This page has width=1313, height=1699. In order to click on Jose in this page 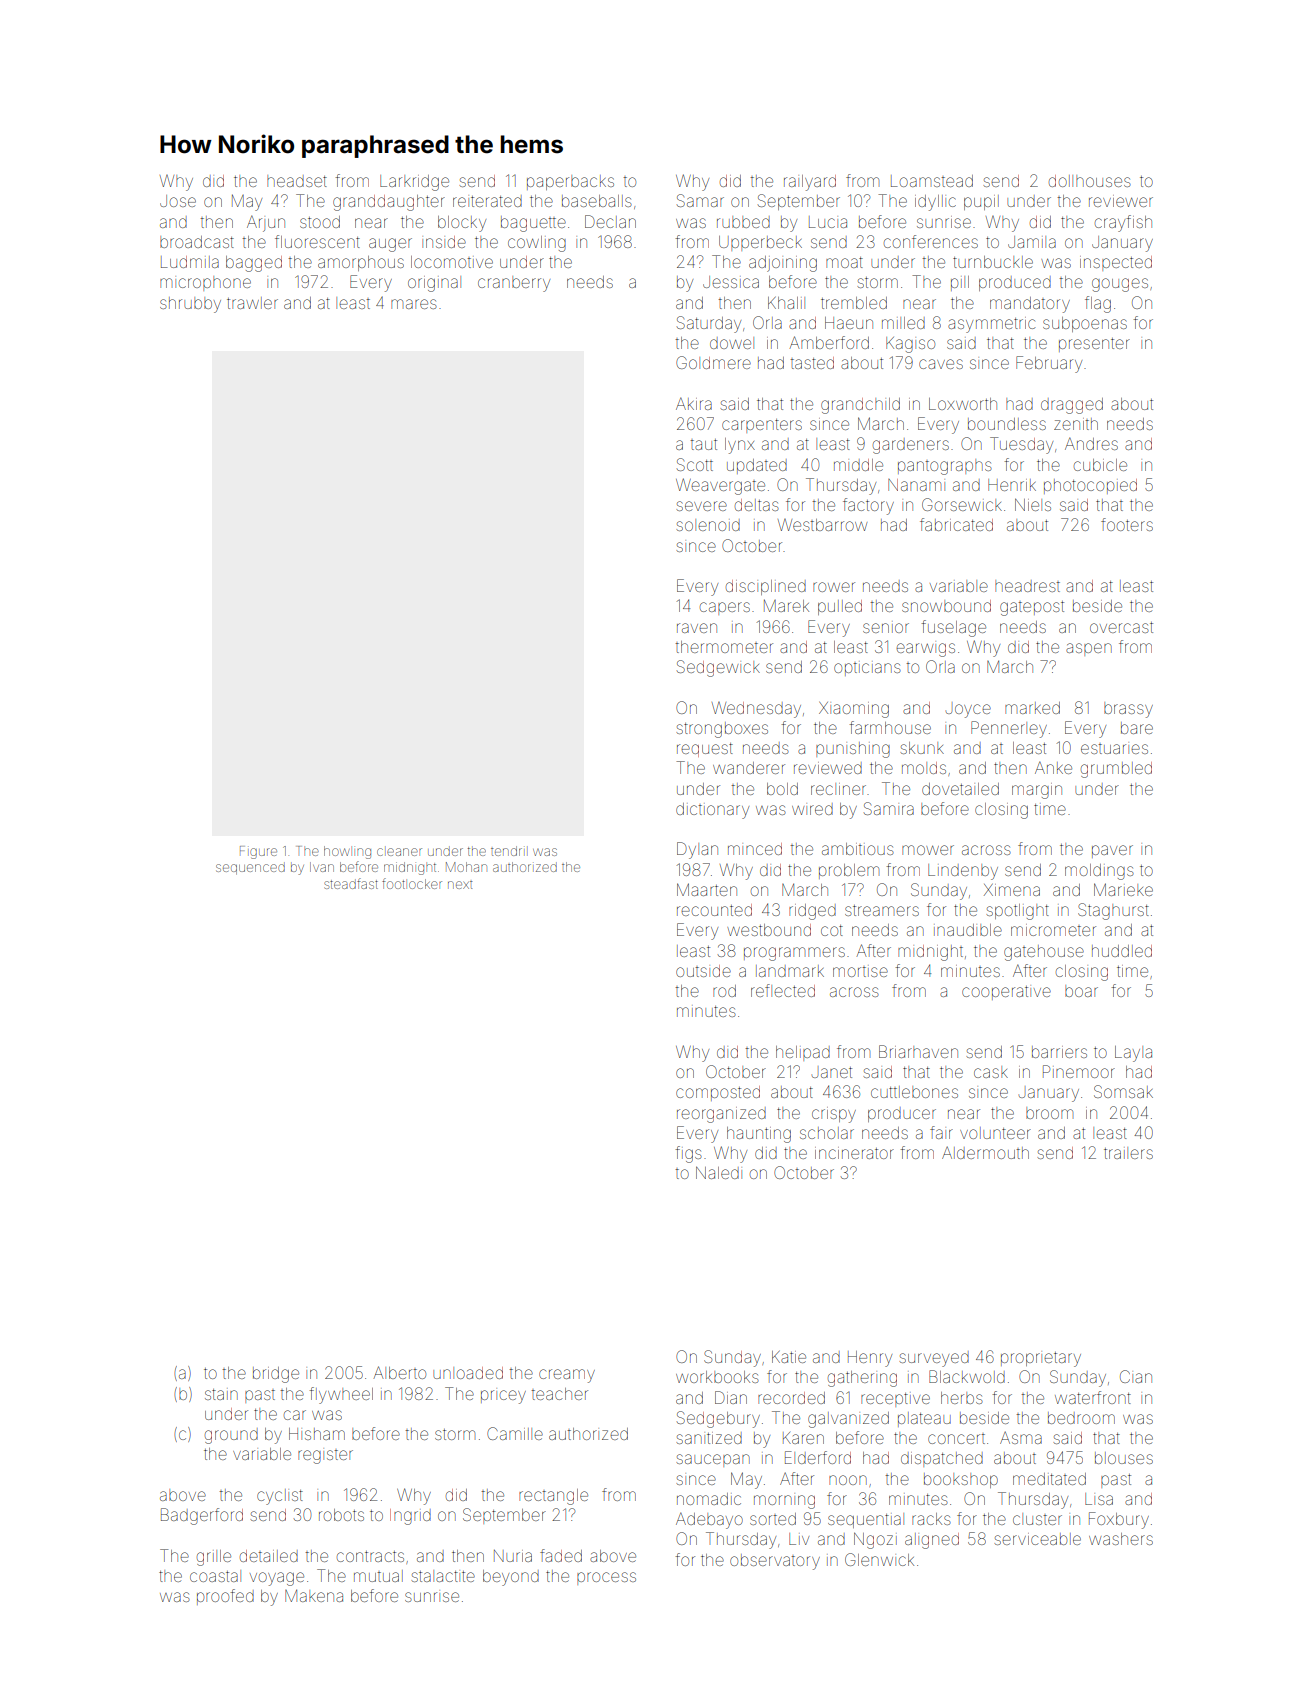, I will do `click(178, 201)`.
